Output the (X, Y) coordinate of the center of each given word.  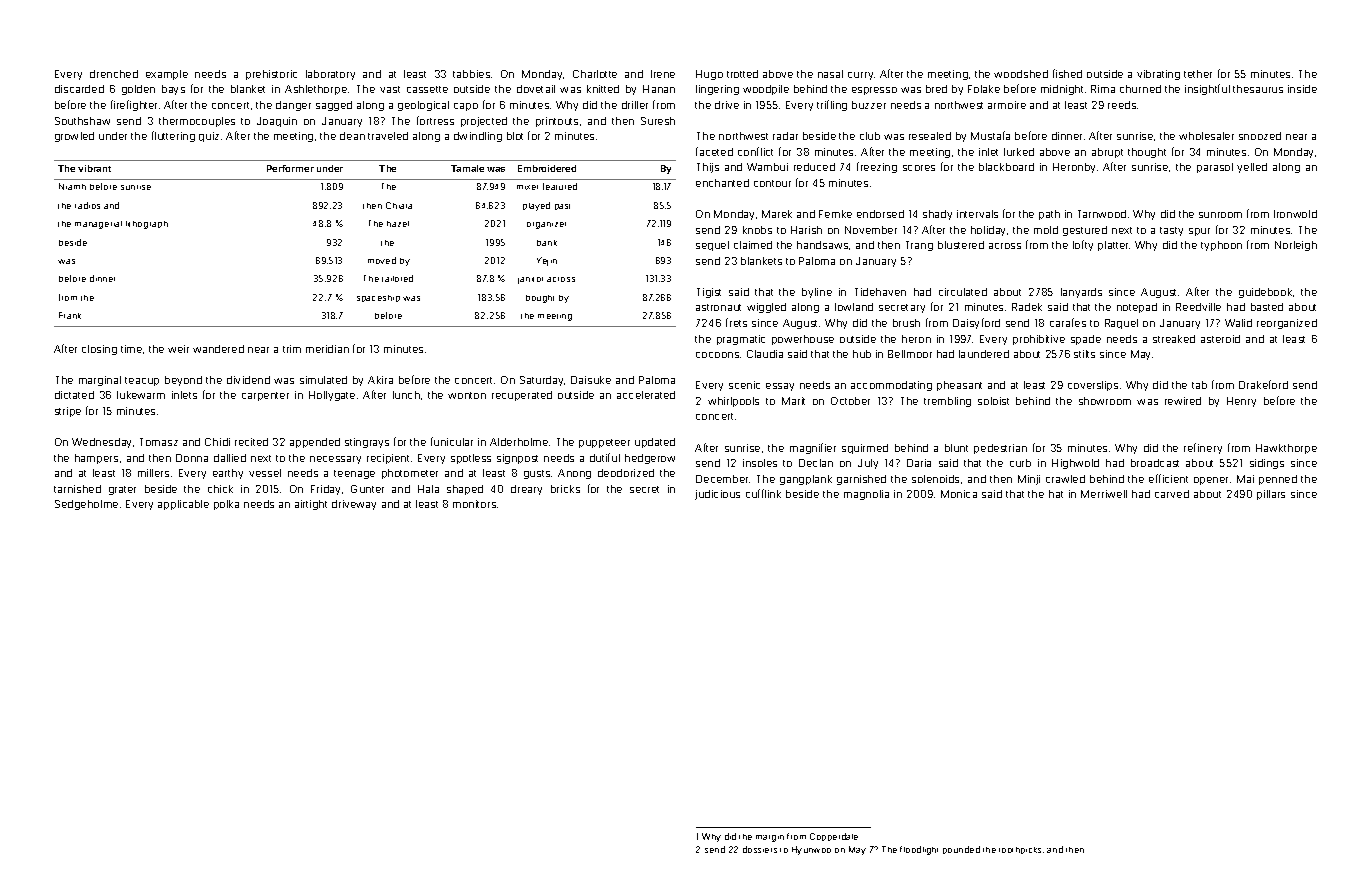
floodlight (919, 850)
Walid (1238, 323)
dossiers (760, 849)
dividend (248, 380)
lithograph (147, 225)
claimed (753, 245)
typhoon (1221, 246)
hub (862, 354)
